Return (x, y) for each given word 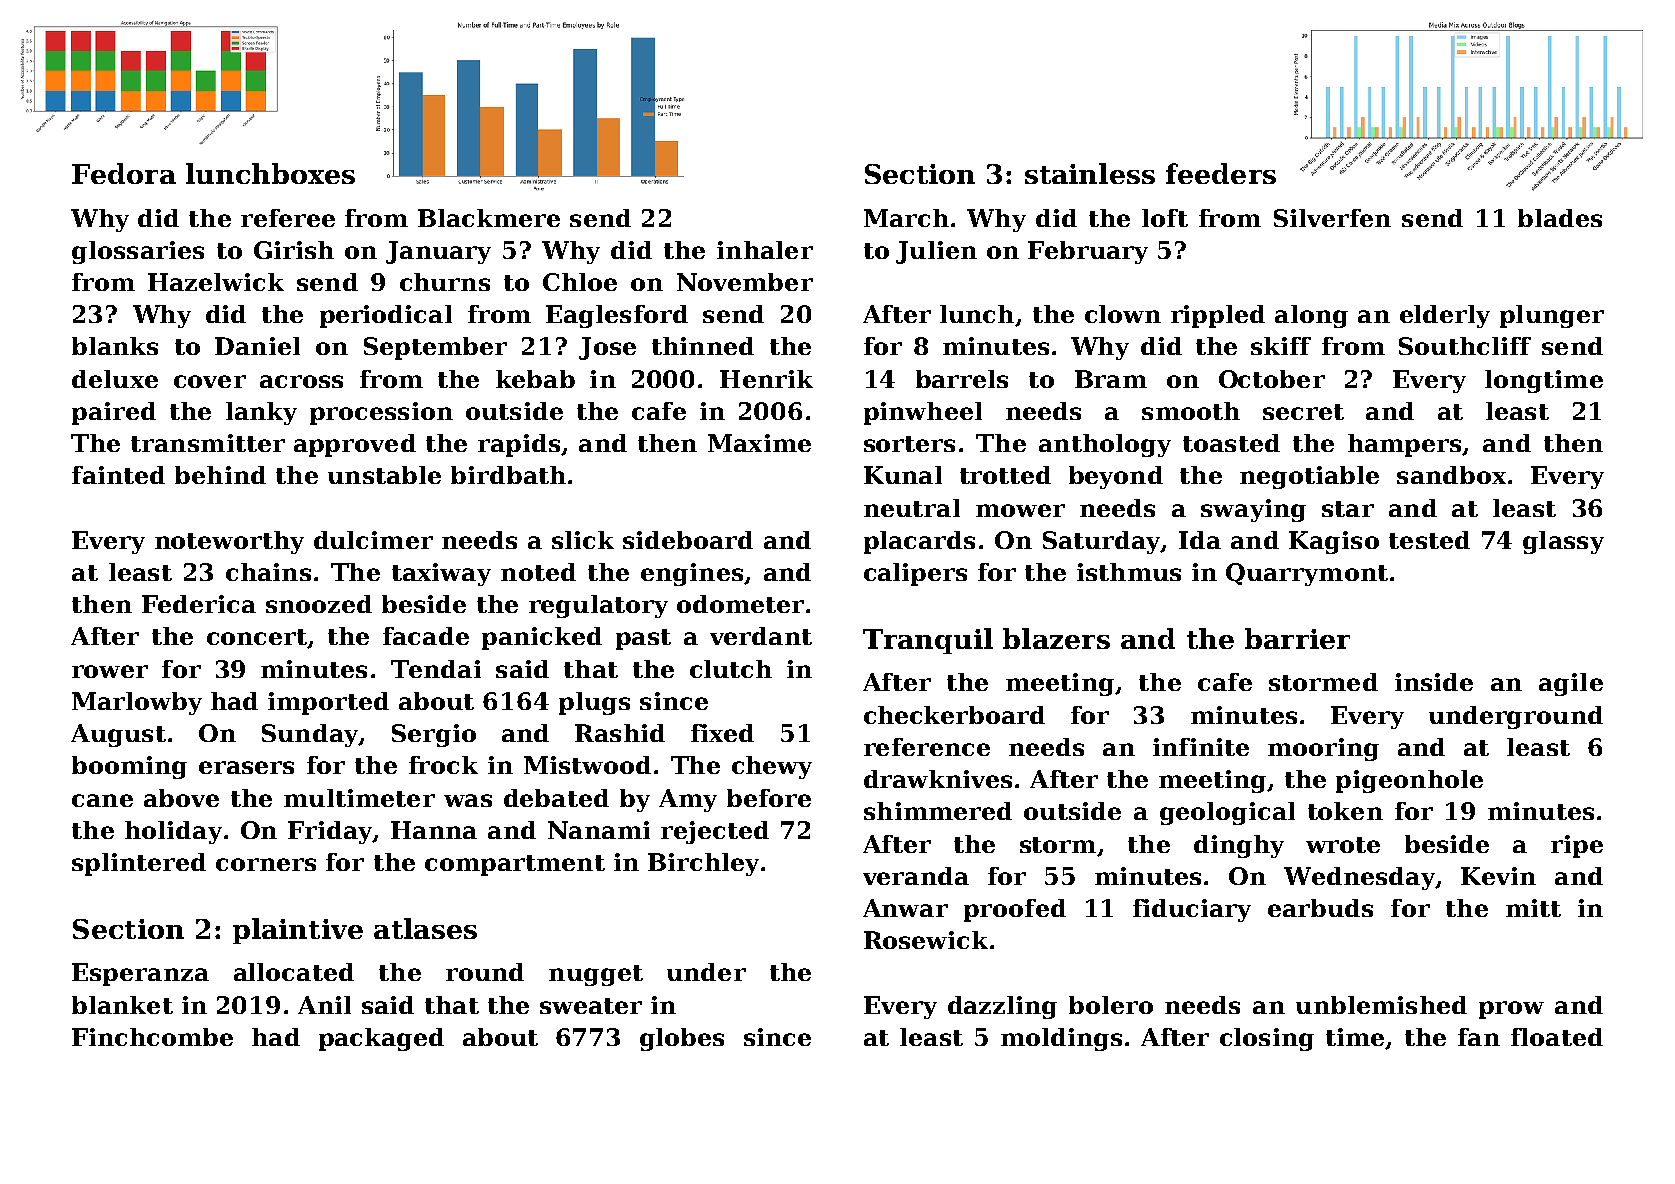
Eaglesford (617, 316)
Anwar (905, 908)
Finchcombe (152, 1037)
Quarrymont (1307, 574)
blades (1560, 218)
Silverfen (1332, 218)
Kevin (1498, 876)
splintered (139, 864)
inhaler (765, 250)
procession (381, 413)
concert (257, 637)
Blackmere (489, 218)
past (643, 639)
